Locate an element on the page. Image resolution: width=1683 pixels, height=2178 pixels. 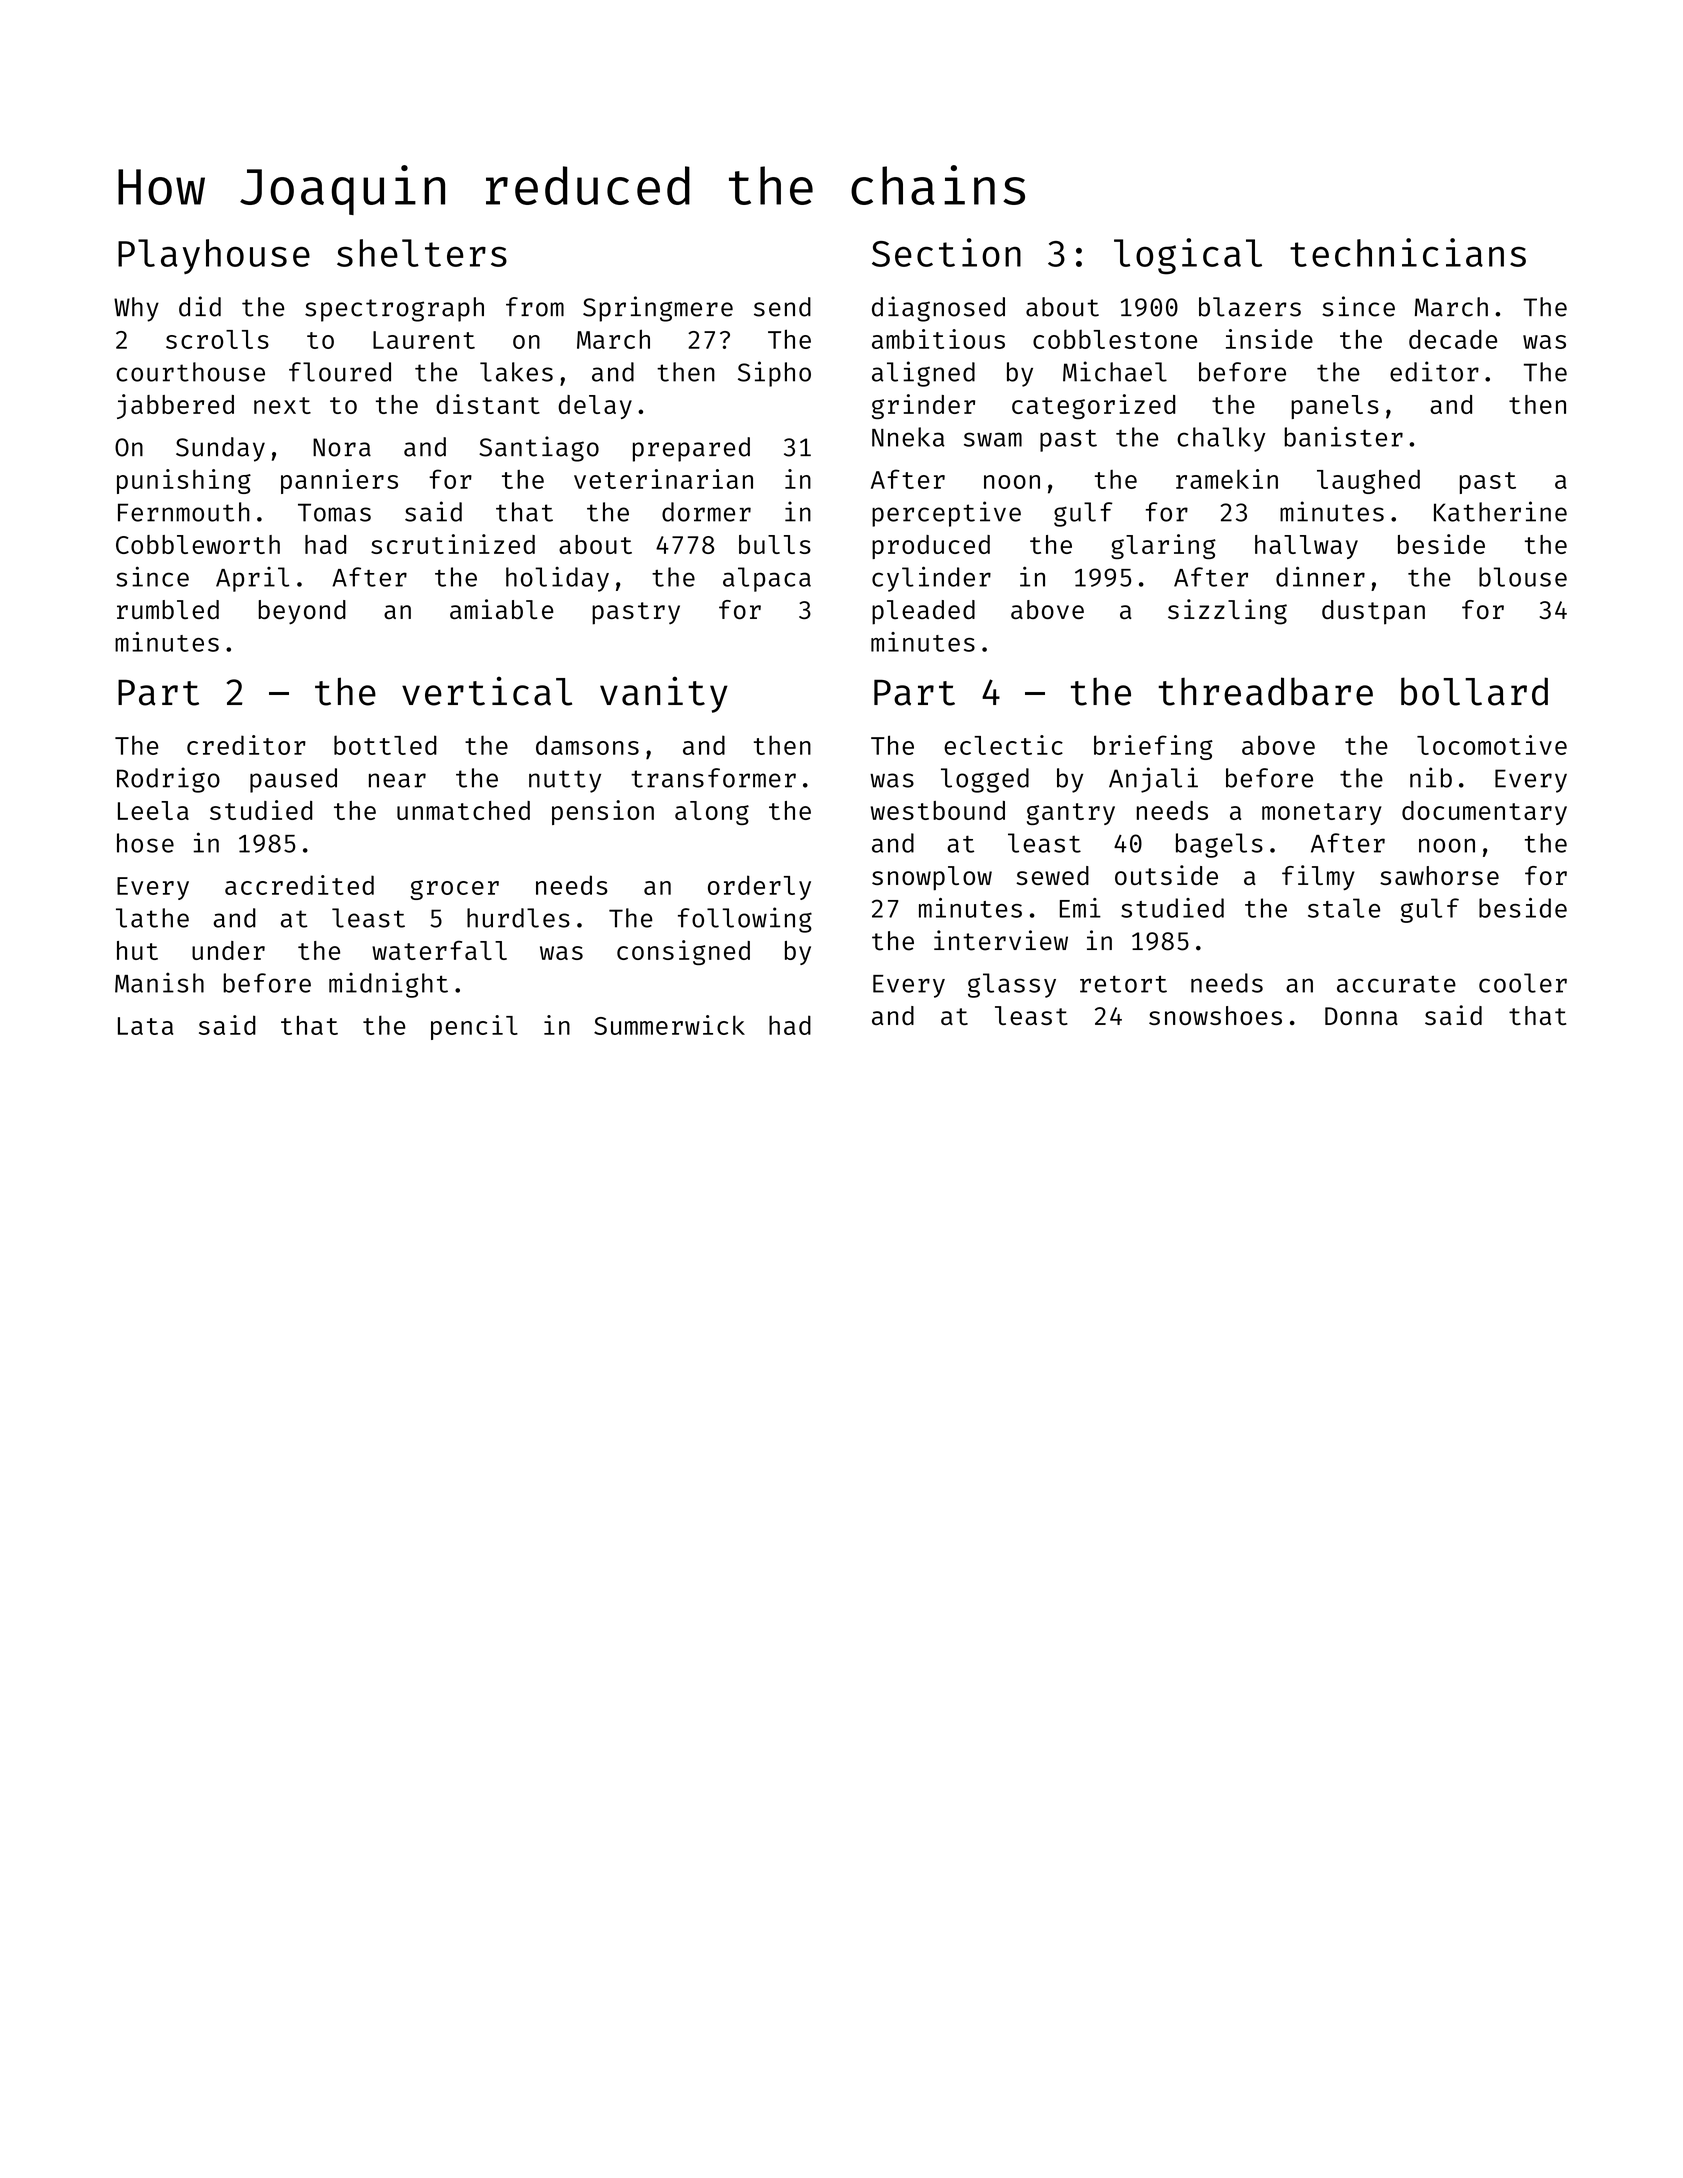
vertical is located at coordinates (487, 691).
